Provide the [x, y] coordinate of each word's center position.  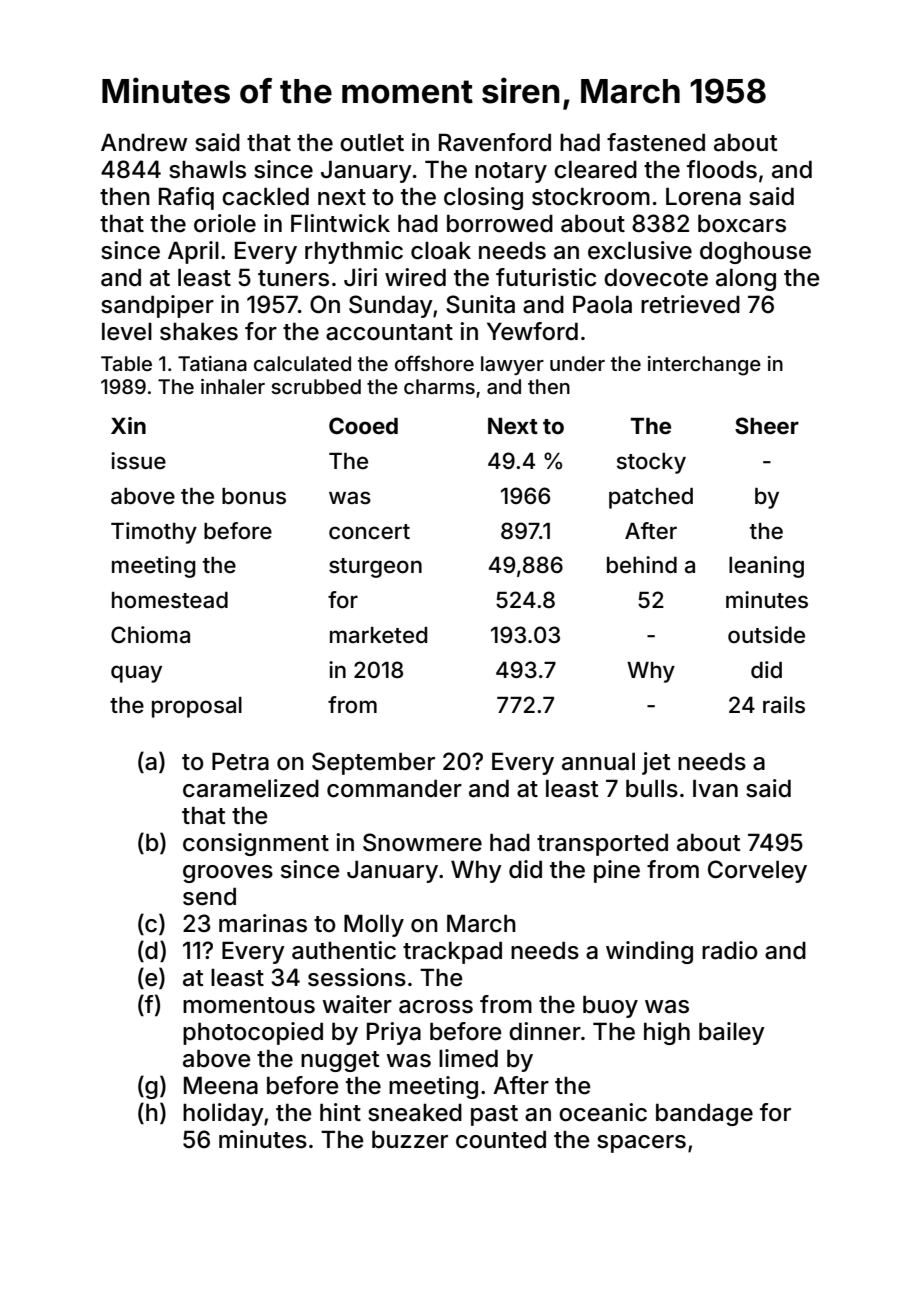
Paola [602, 304]
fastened [656, 142]
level [127, 332]
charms [439, 386]
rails [784, 704]
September [373, 763]
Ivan [715, 788]
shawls [207, 170]
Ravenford [495, 142]
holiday [223, 1114]
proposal [197, 707]
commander [394, 789]
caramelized [251, 788]
